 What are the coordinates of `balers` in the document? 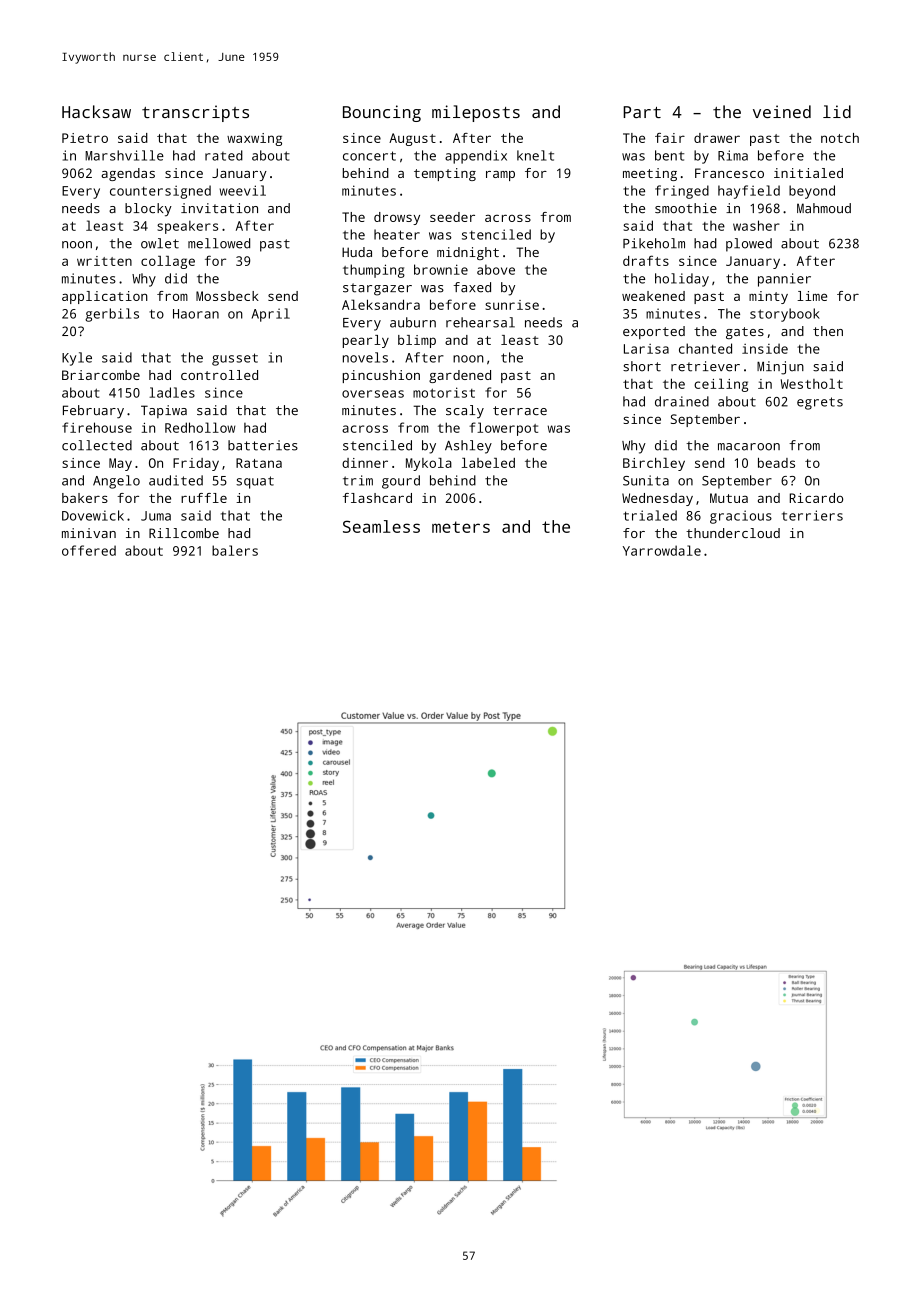 It's located at (235, 550).
